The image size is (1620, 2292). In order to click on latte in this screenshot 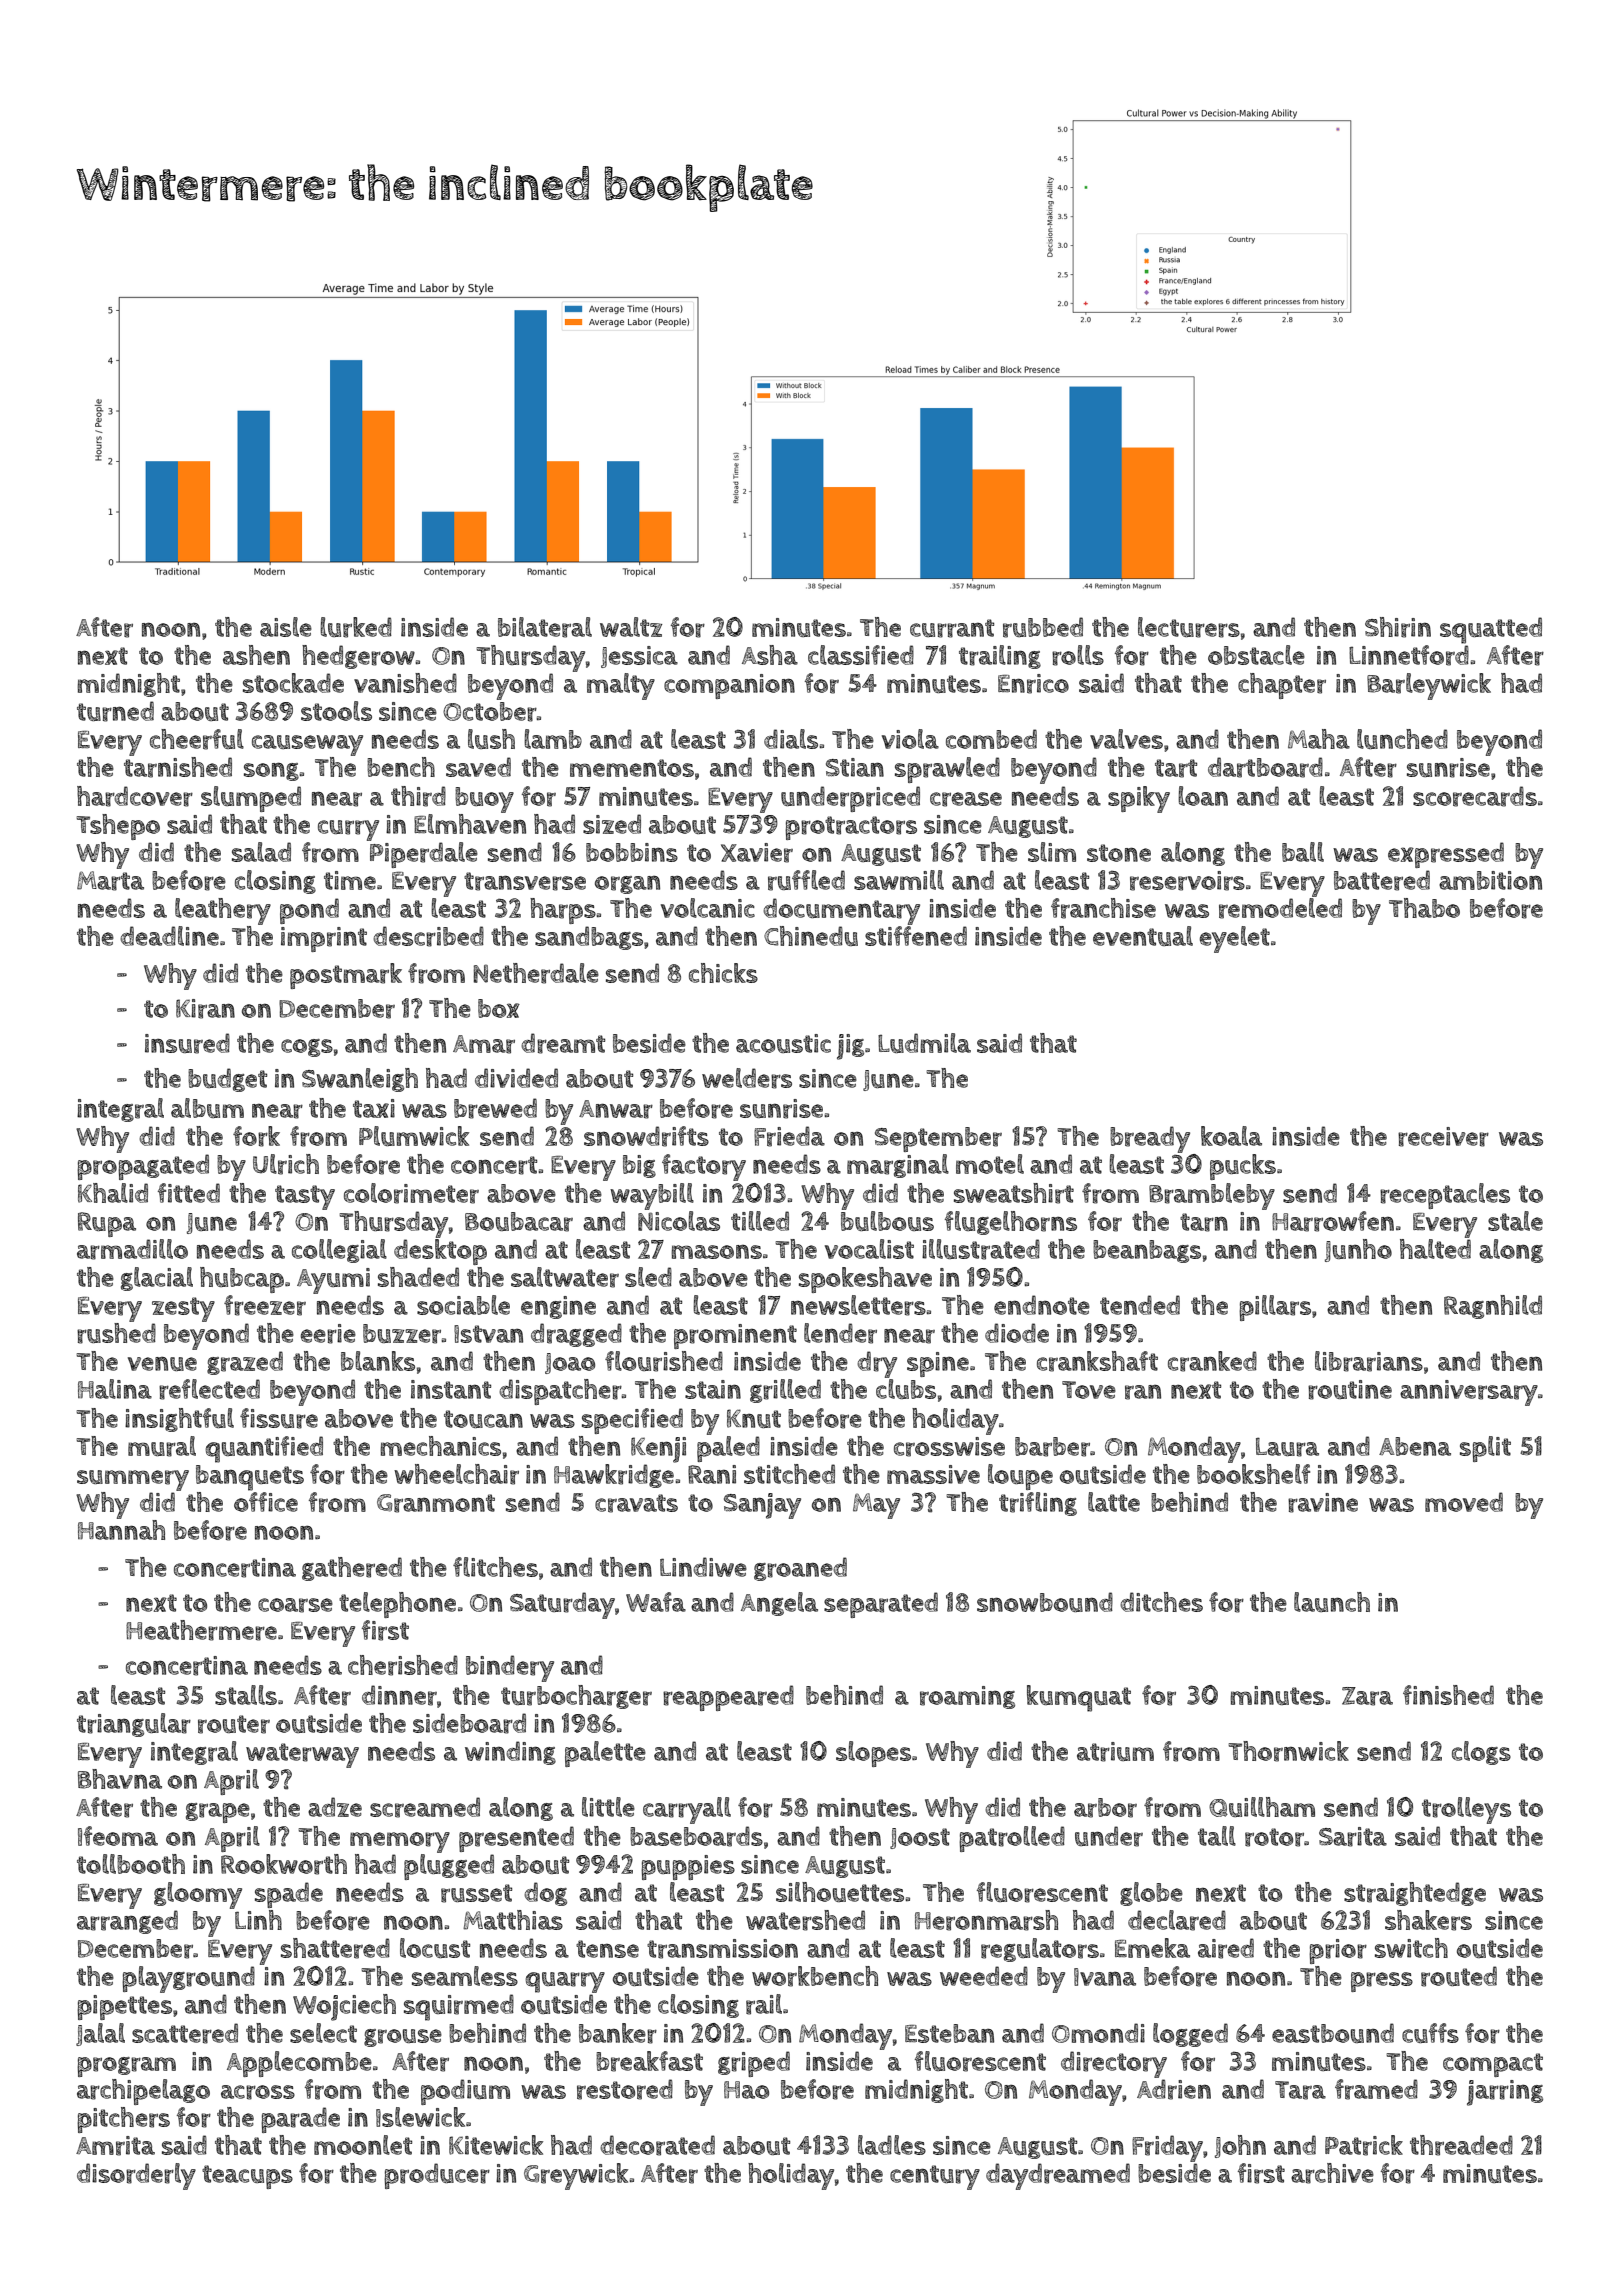, I will do `click(1114, 1502)`.
